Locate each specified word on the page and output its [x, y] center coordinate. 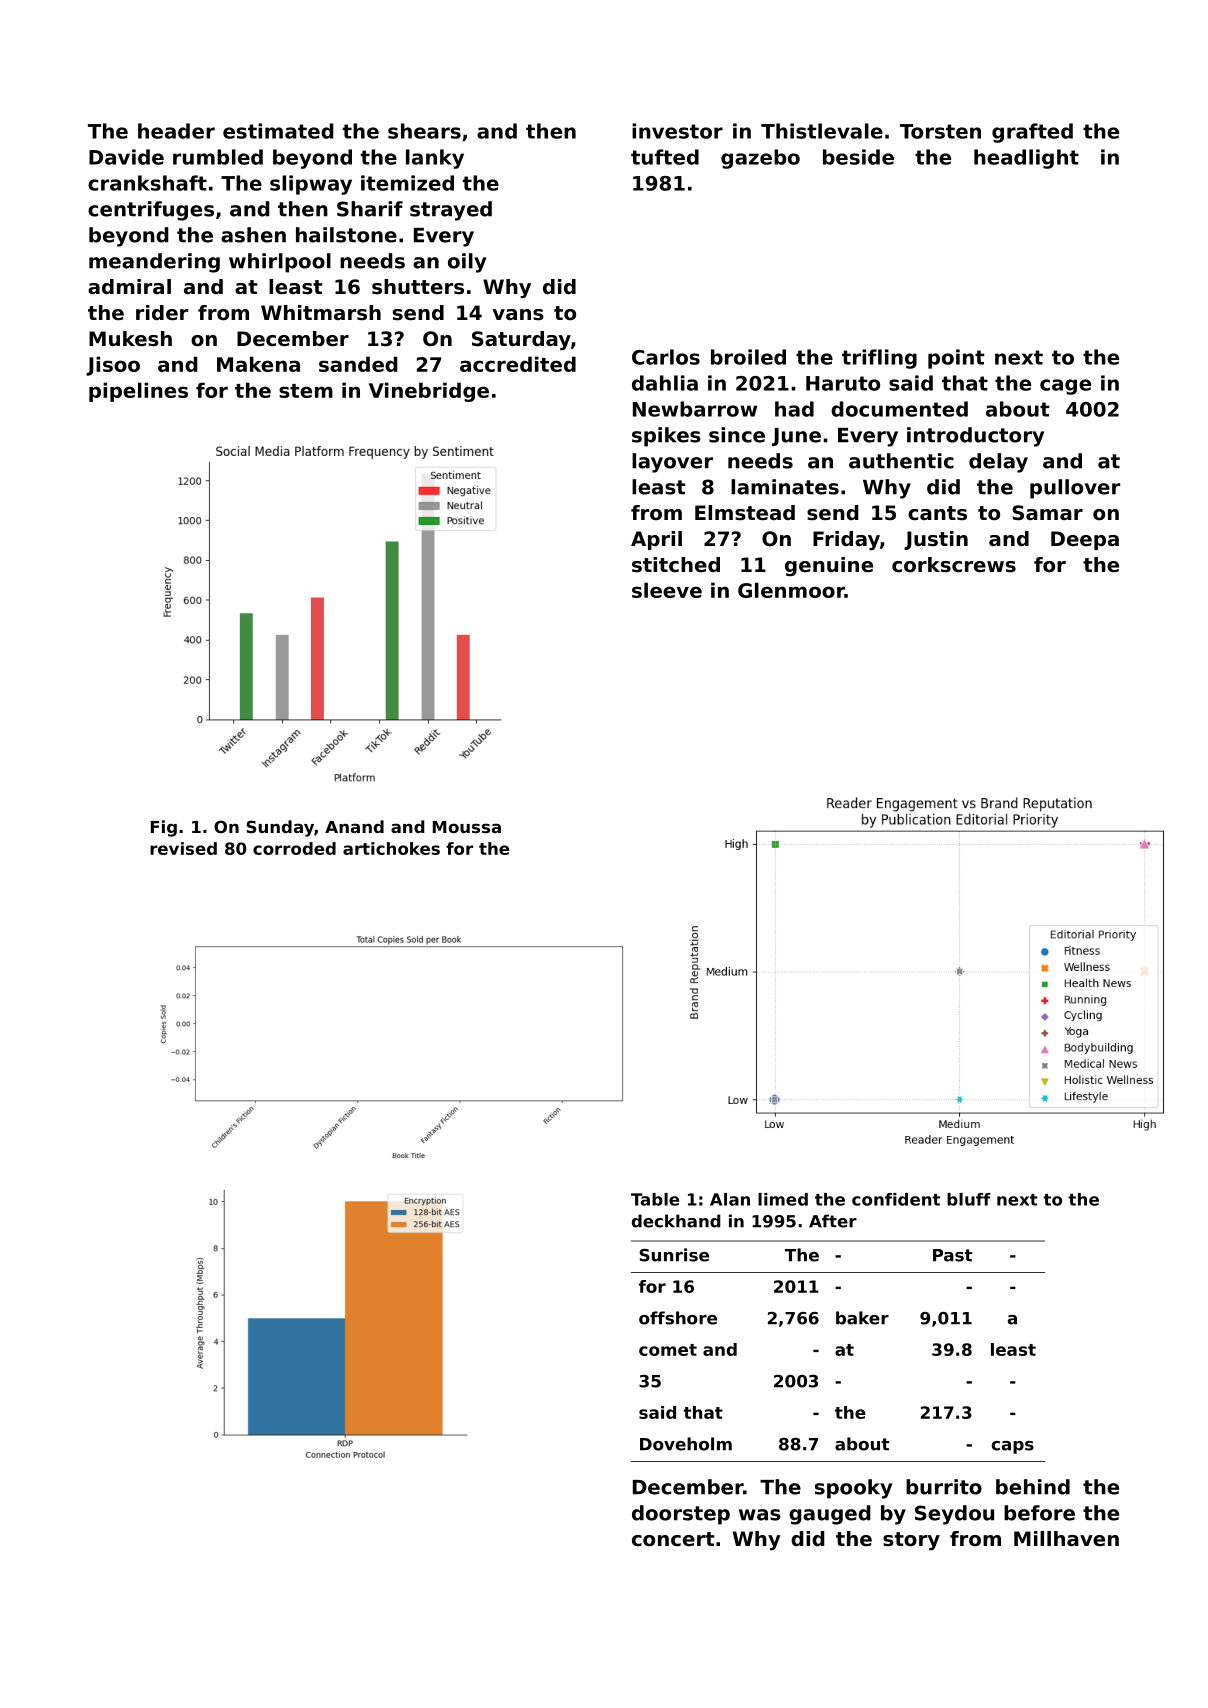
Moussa [467, 827]
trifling [879, 359]
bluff [969, 1199]
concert [673, 1539]
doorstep [681, 1515]
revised [183, 848]
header [176, 131]
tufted [665, 157]
